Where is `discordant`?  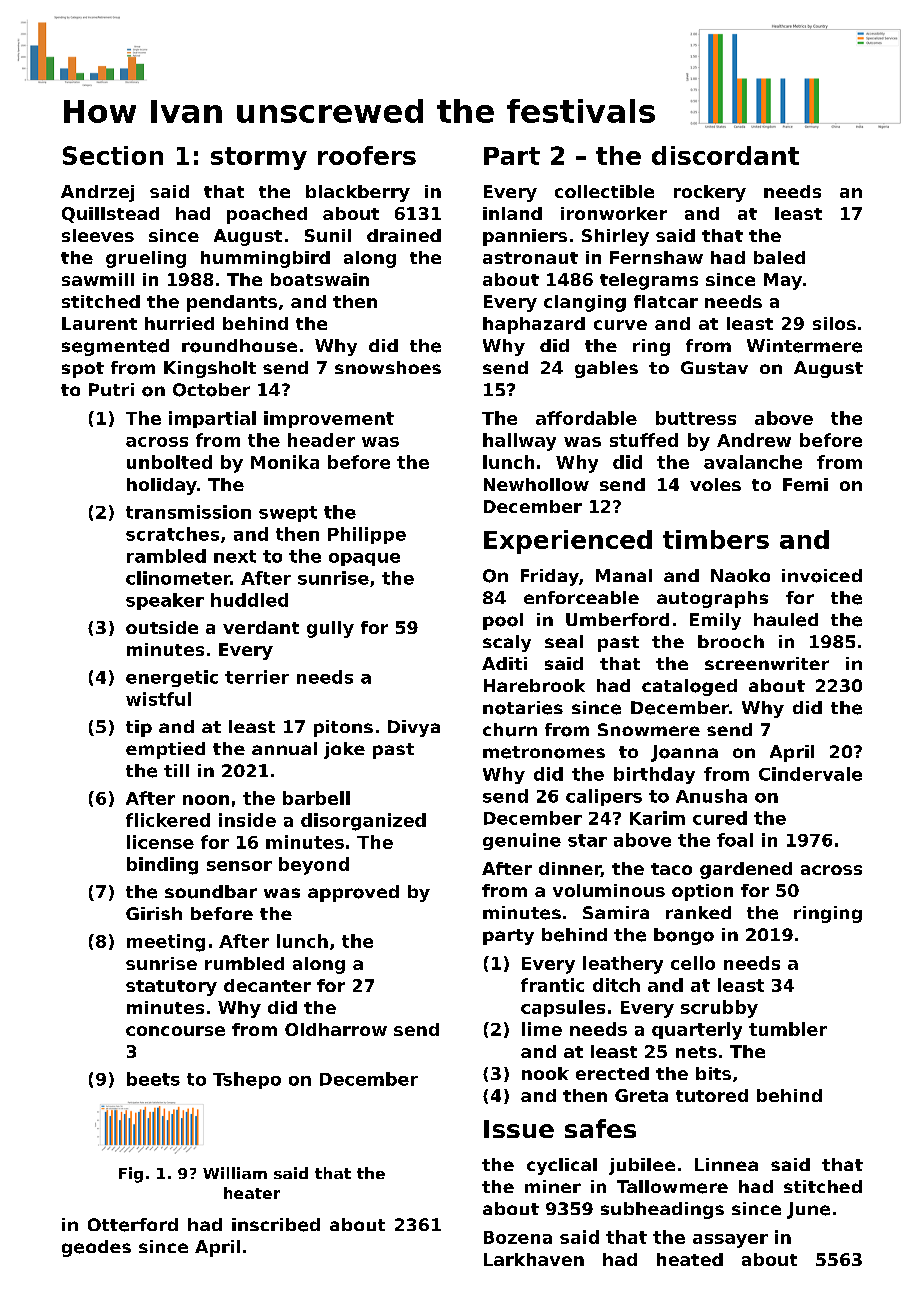
discordant is located at coordinates (725, 155).
